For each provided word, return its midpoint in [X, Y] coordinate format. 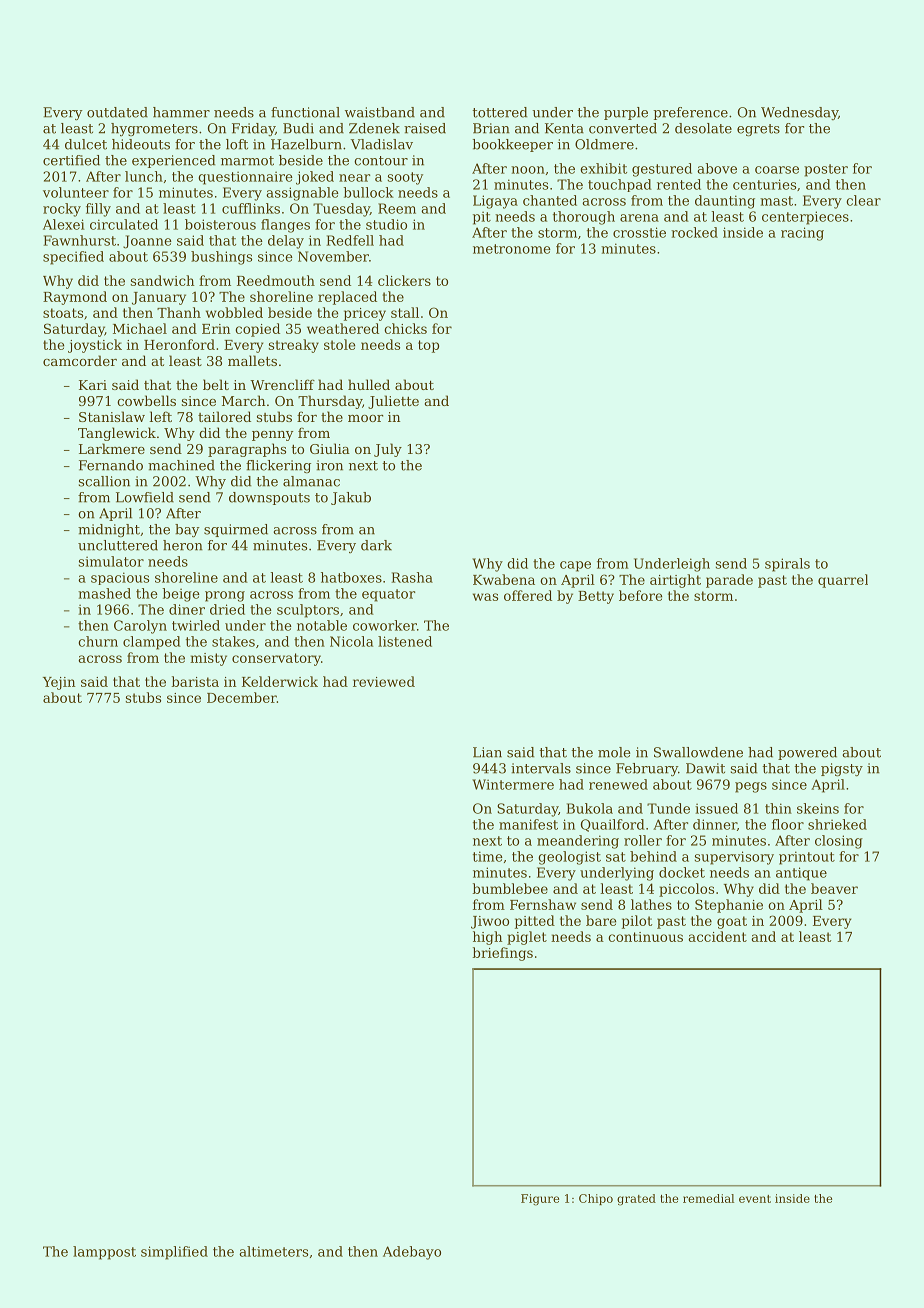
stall [405, 312]
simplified [174, 1253]
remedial [708, 1198]
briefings [502, 954]
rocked [694, 232]
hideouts [141, 144]
